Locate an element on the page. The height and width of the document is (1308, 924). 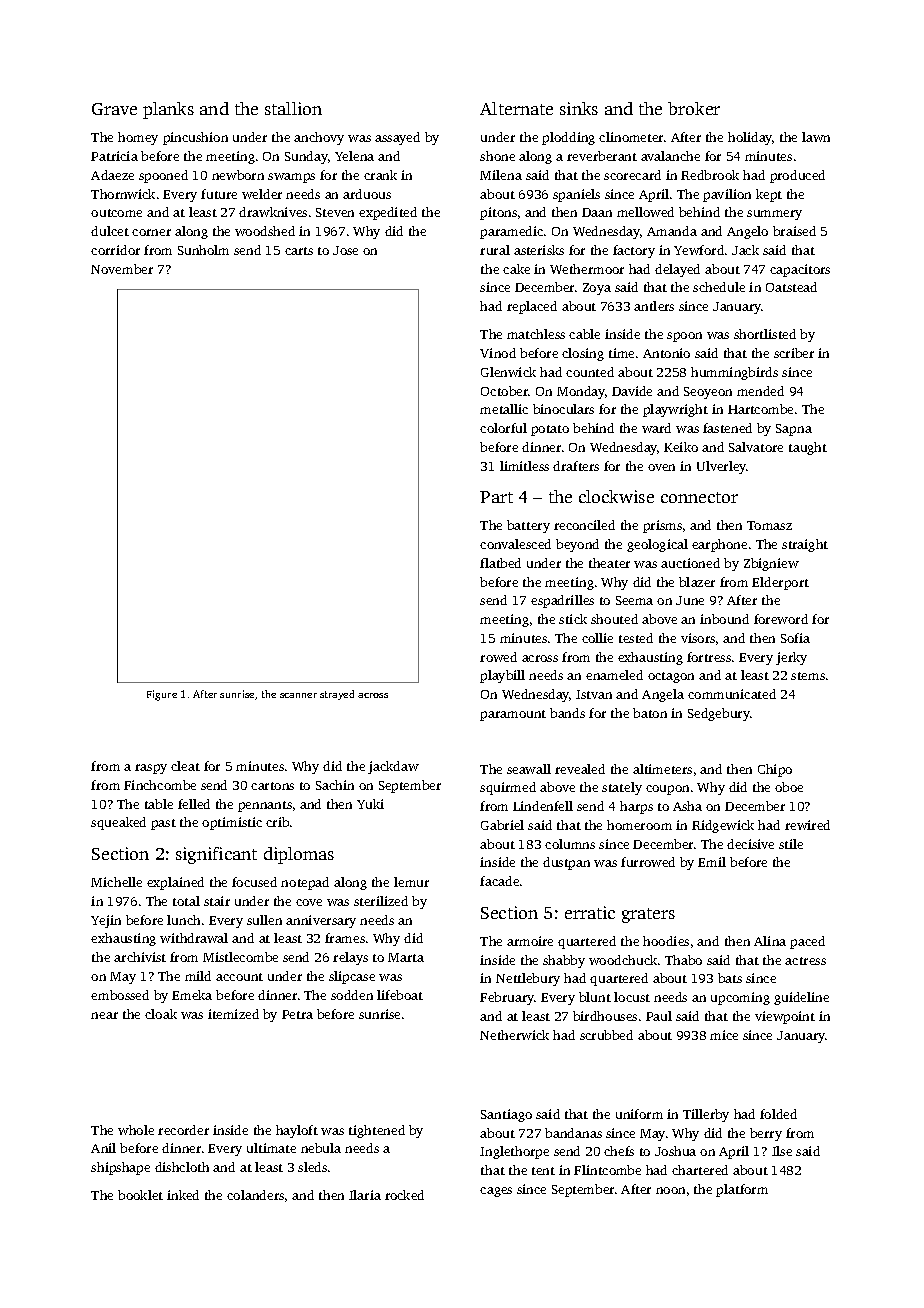
assayed is located at coordinates (397, 138).
